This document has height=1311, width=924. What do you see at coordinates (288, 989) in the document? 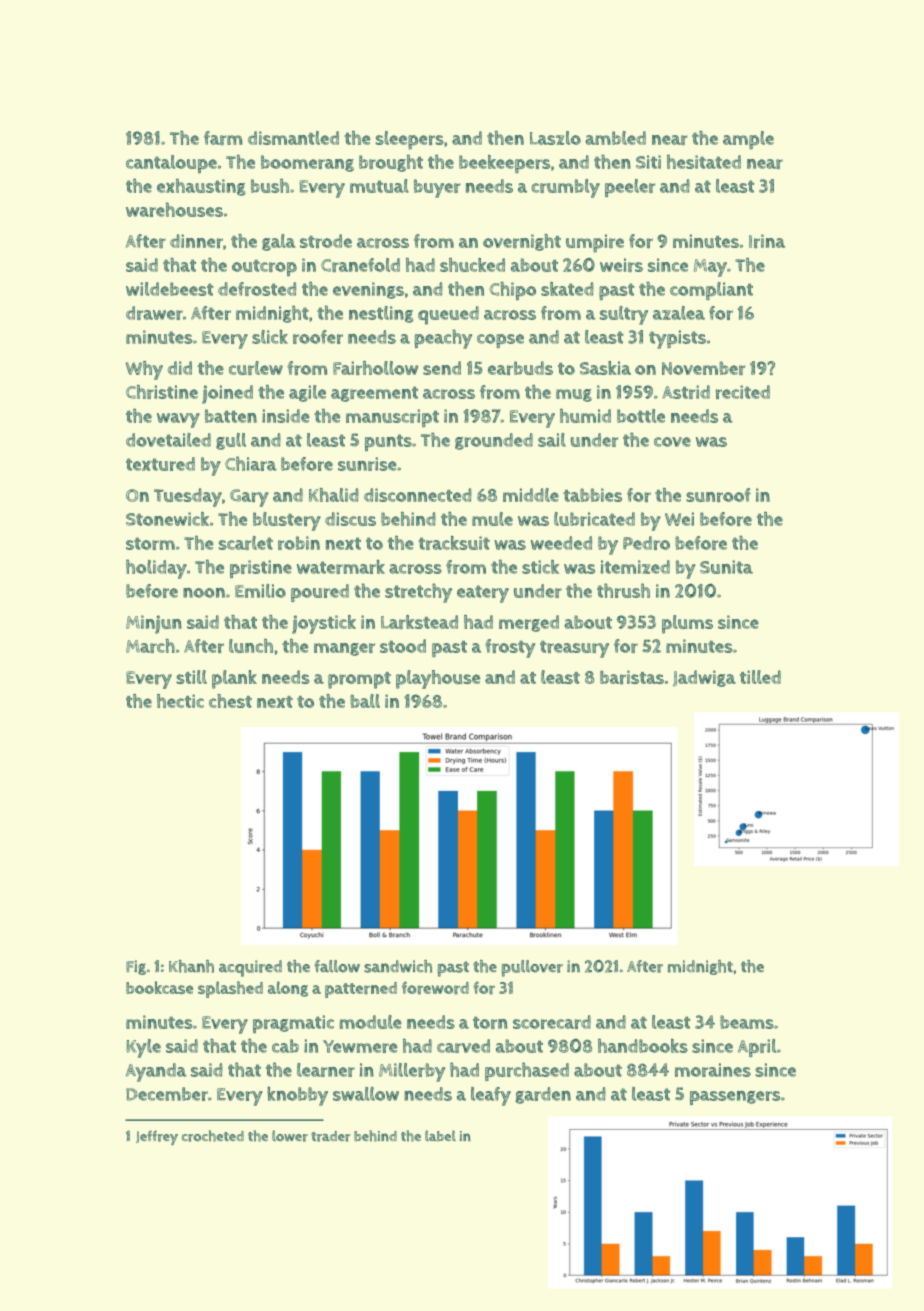
I see `along` at bounding box center [288, 989].
